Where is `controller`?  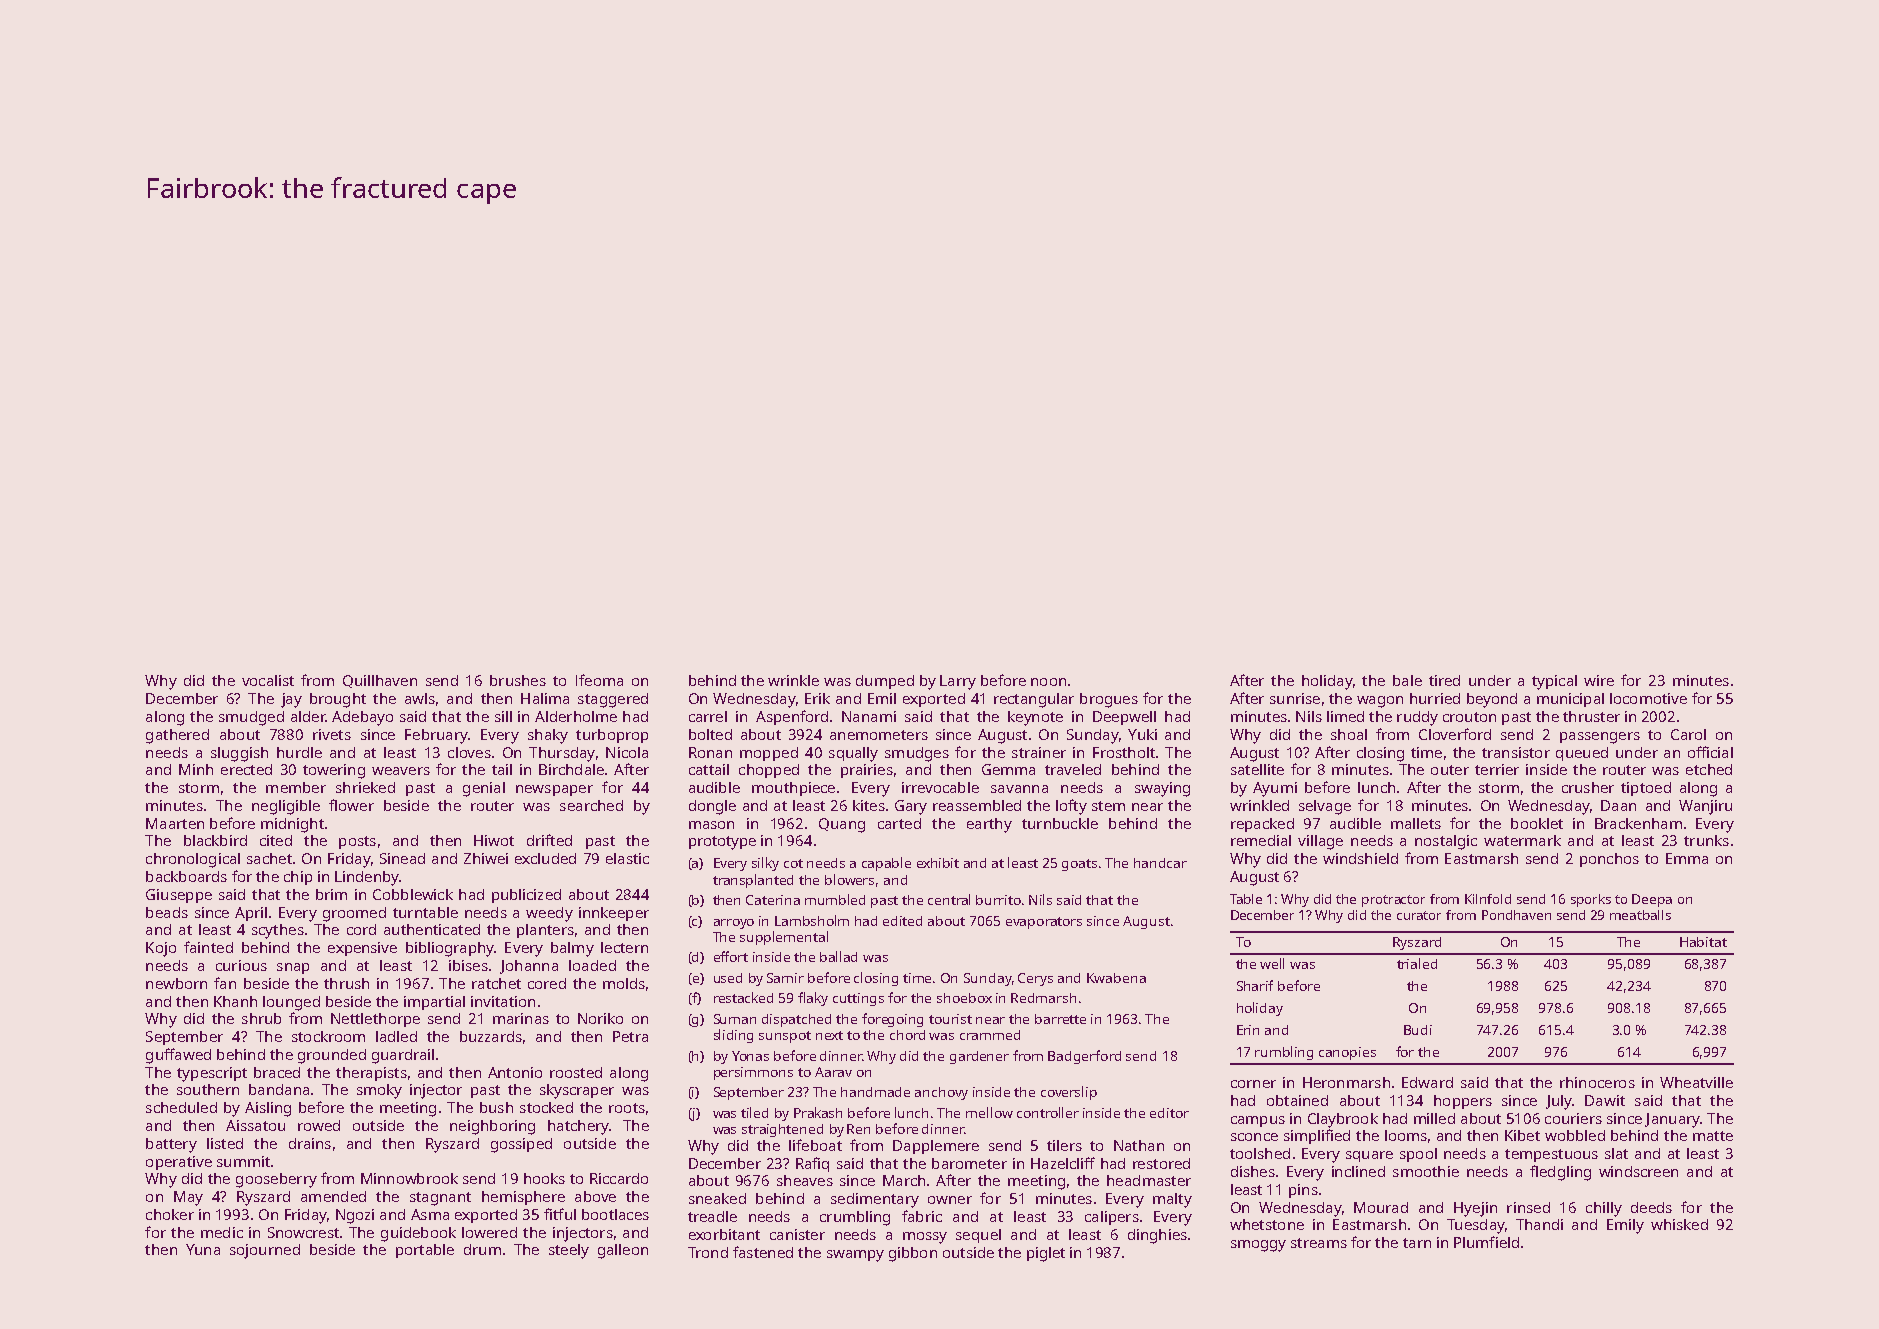
controller is located at coordinates (1048, 1112).
